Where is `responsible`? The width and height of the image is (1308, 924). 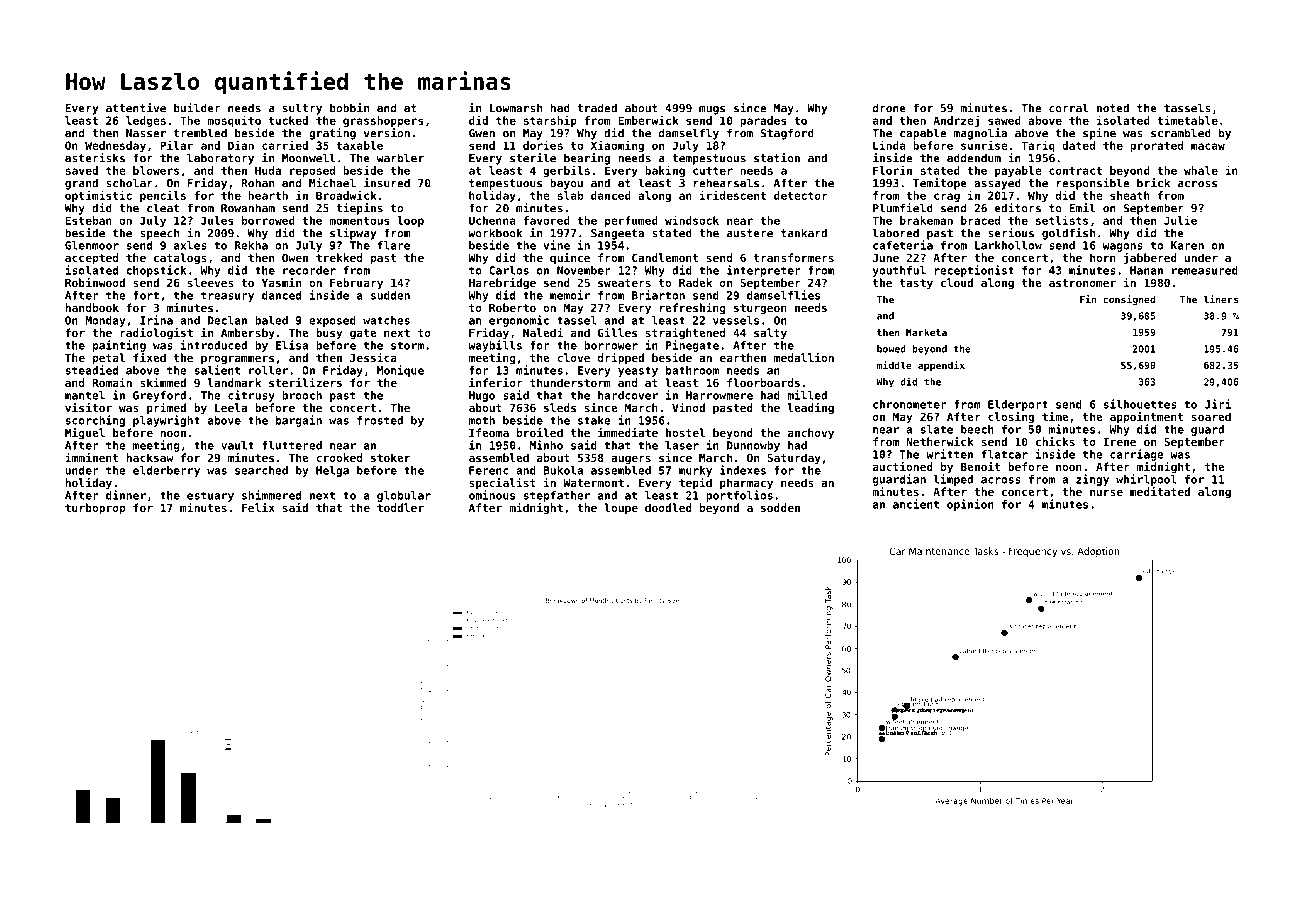 responsible is located at coordinates (1093, 184).
